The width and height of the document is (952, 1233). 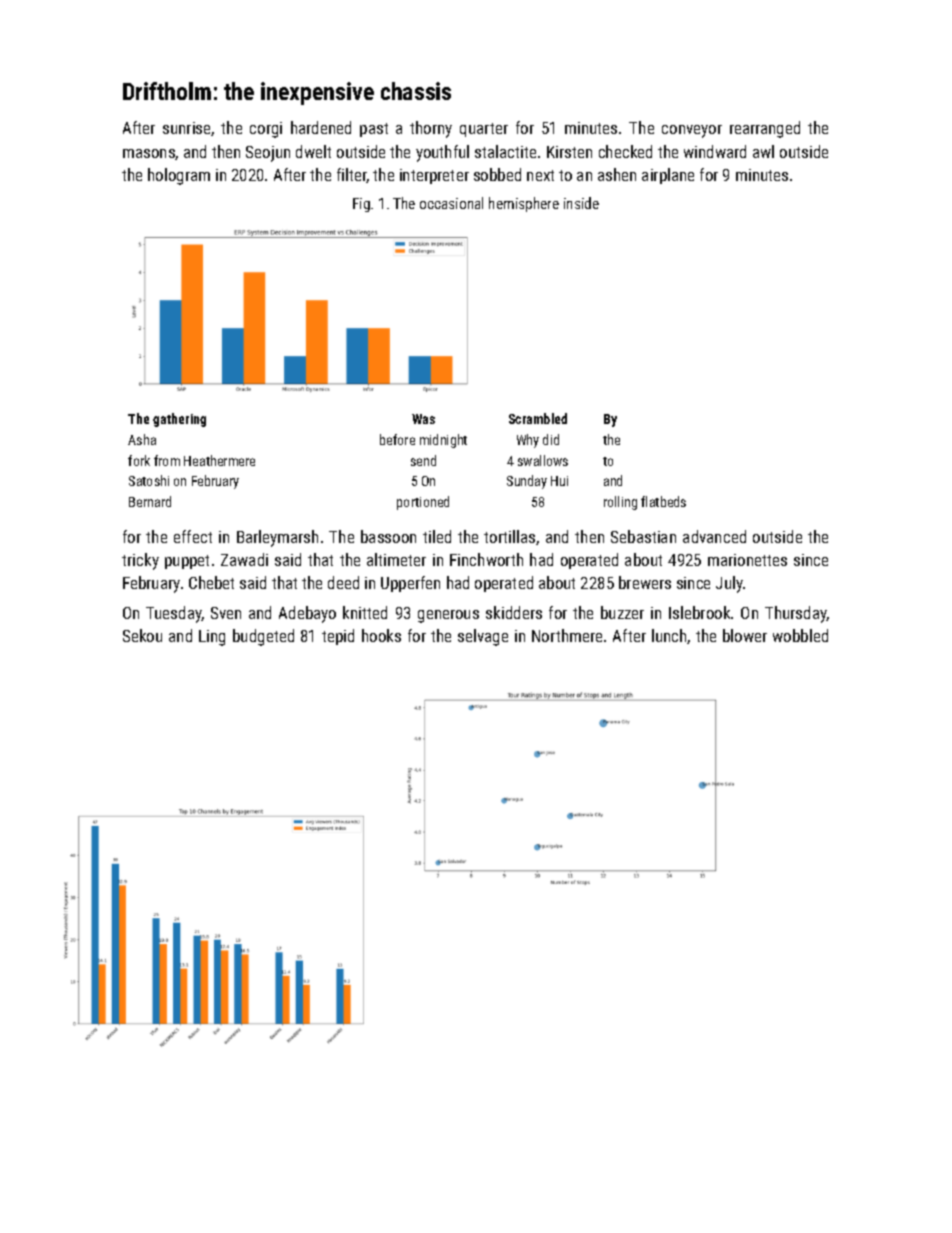 I want to click on windward, so click(x=715, y=151).
